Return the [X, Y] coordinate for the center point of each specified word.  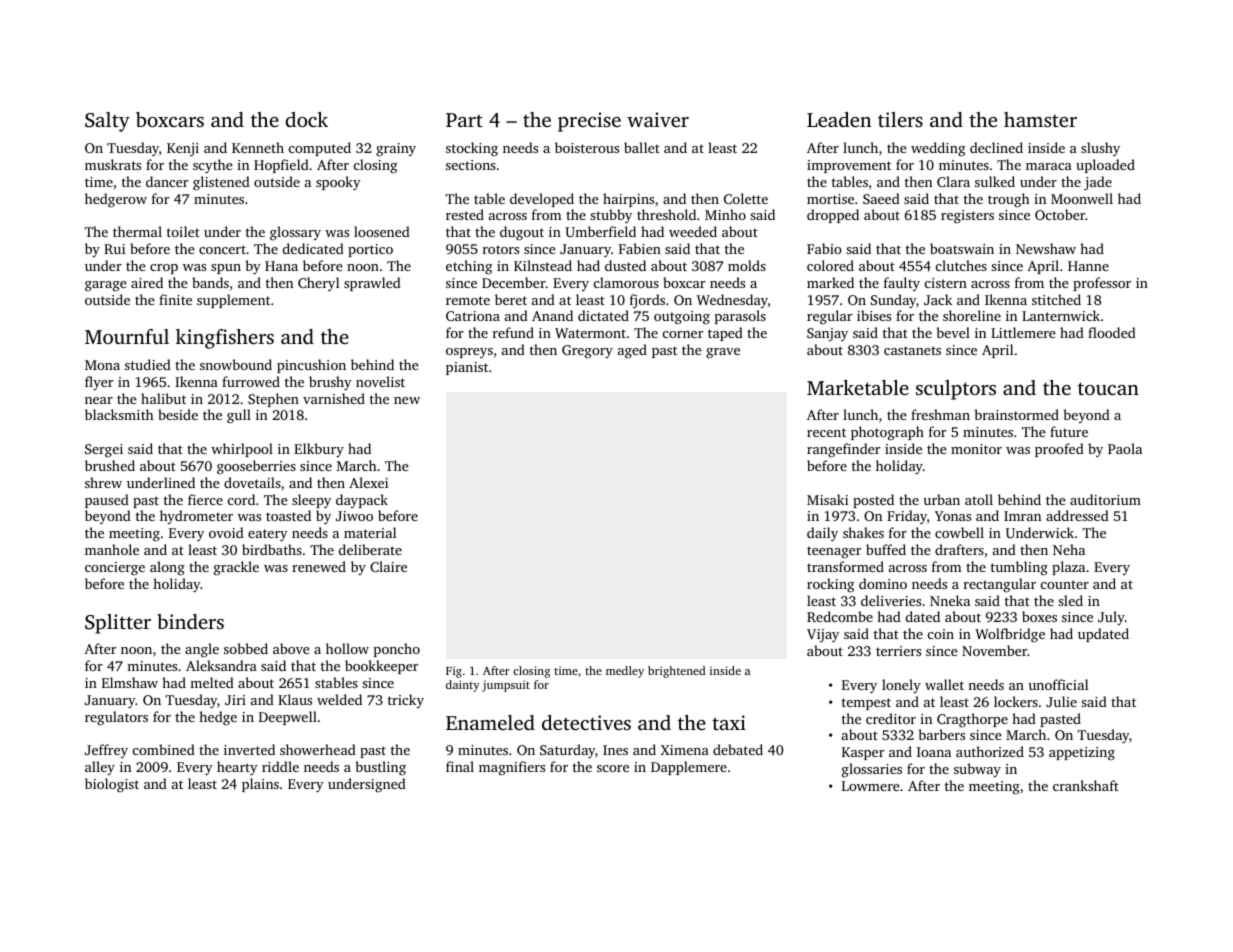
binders [190, 621]
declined [996, 147]
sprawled [372, 284]
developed [542, 200]
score [613, 768]
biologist [112, 785]
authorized [990, 751]
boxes [1039, 616]
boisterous [587, 147]
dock [306, 119]
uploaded [1105, 166]
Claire [388, 566]
